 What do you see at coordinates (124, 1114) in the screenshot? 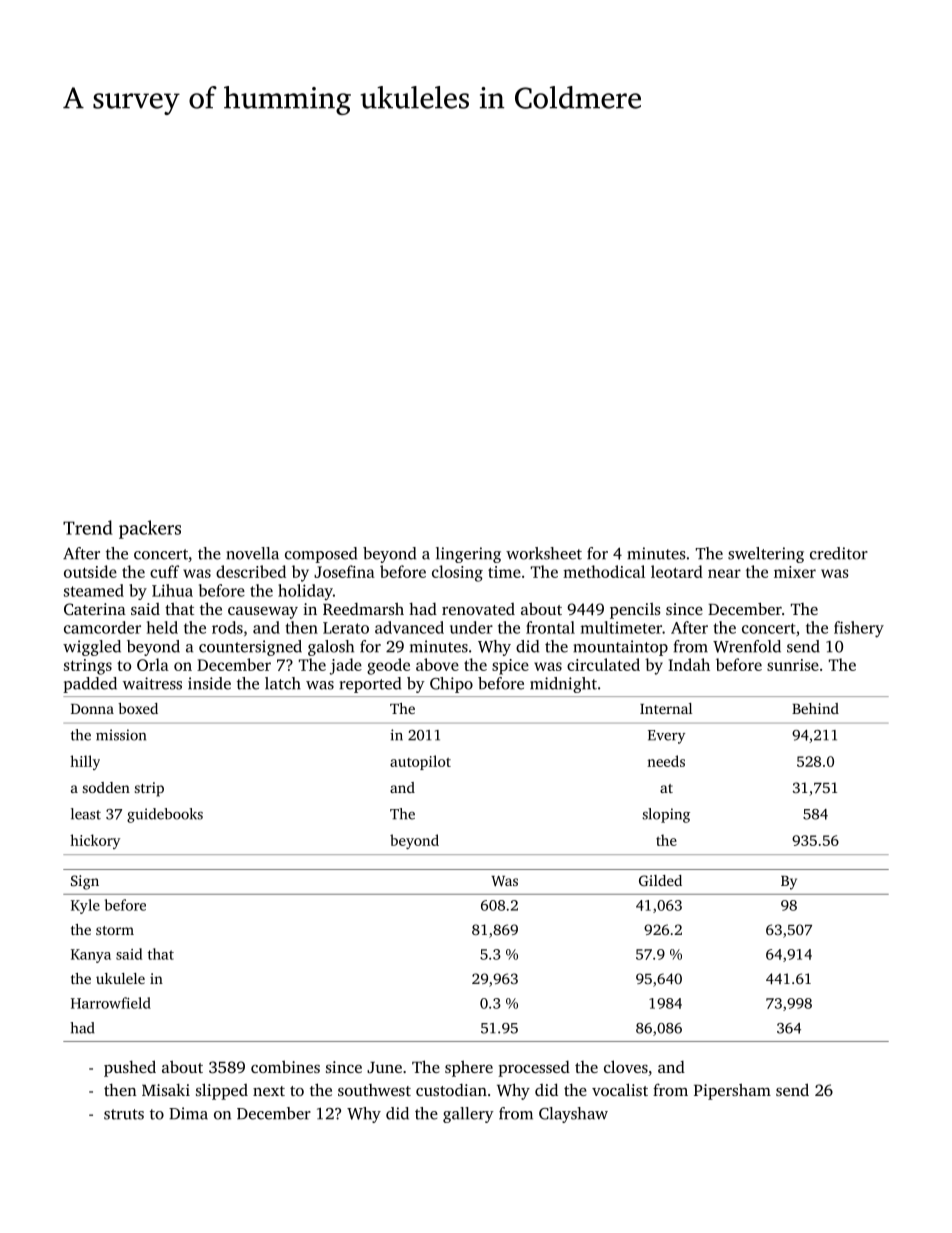
I see `struts` at bounding box center [124, 1114].
